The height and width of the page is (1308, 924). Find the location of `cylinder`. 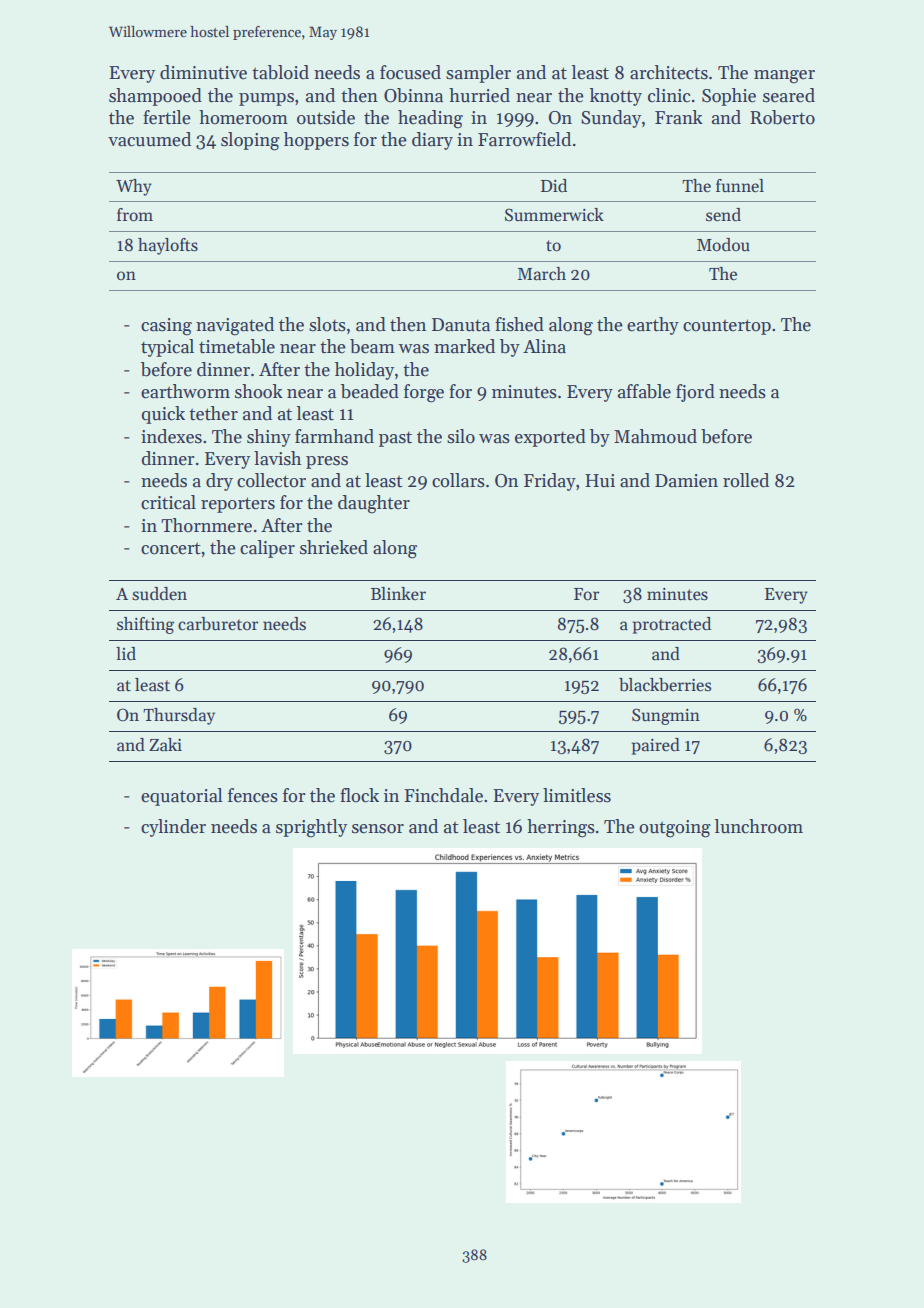

cylinder is located at coordinates (173, 828).
